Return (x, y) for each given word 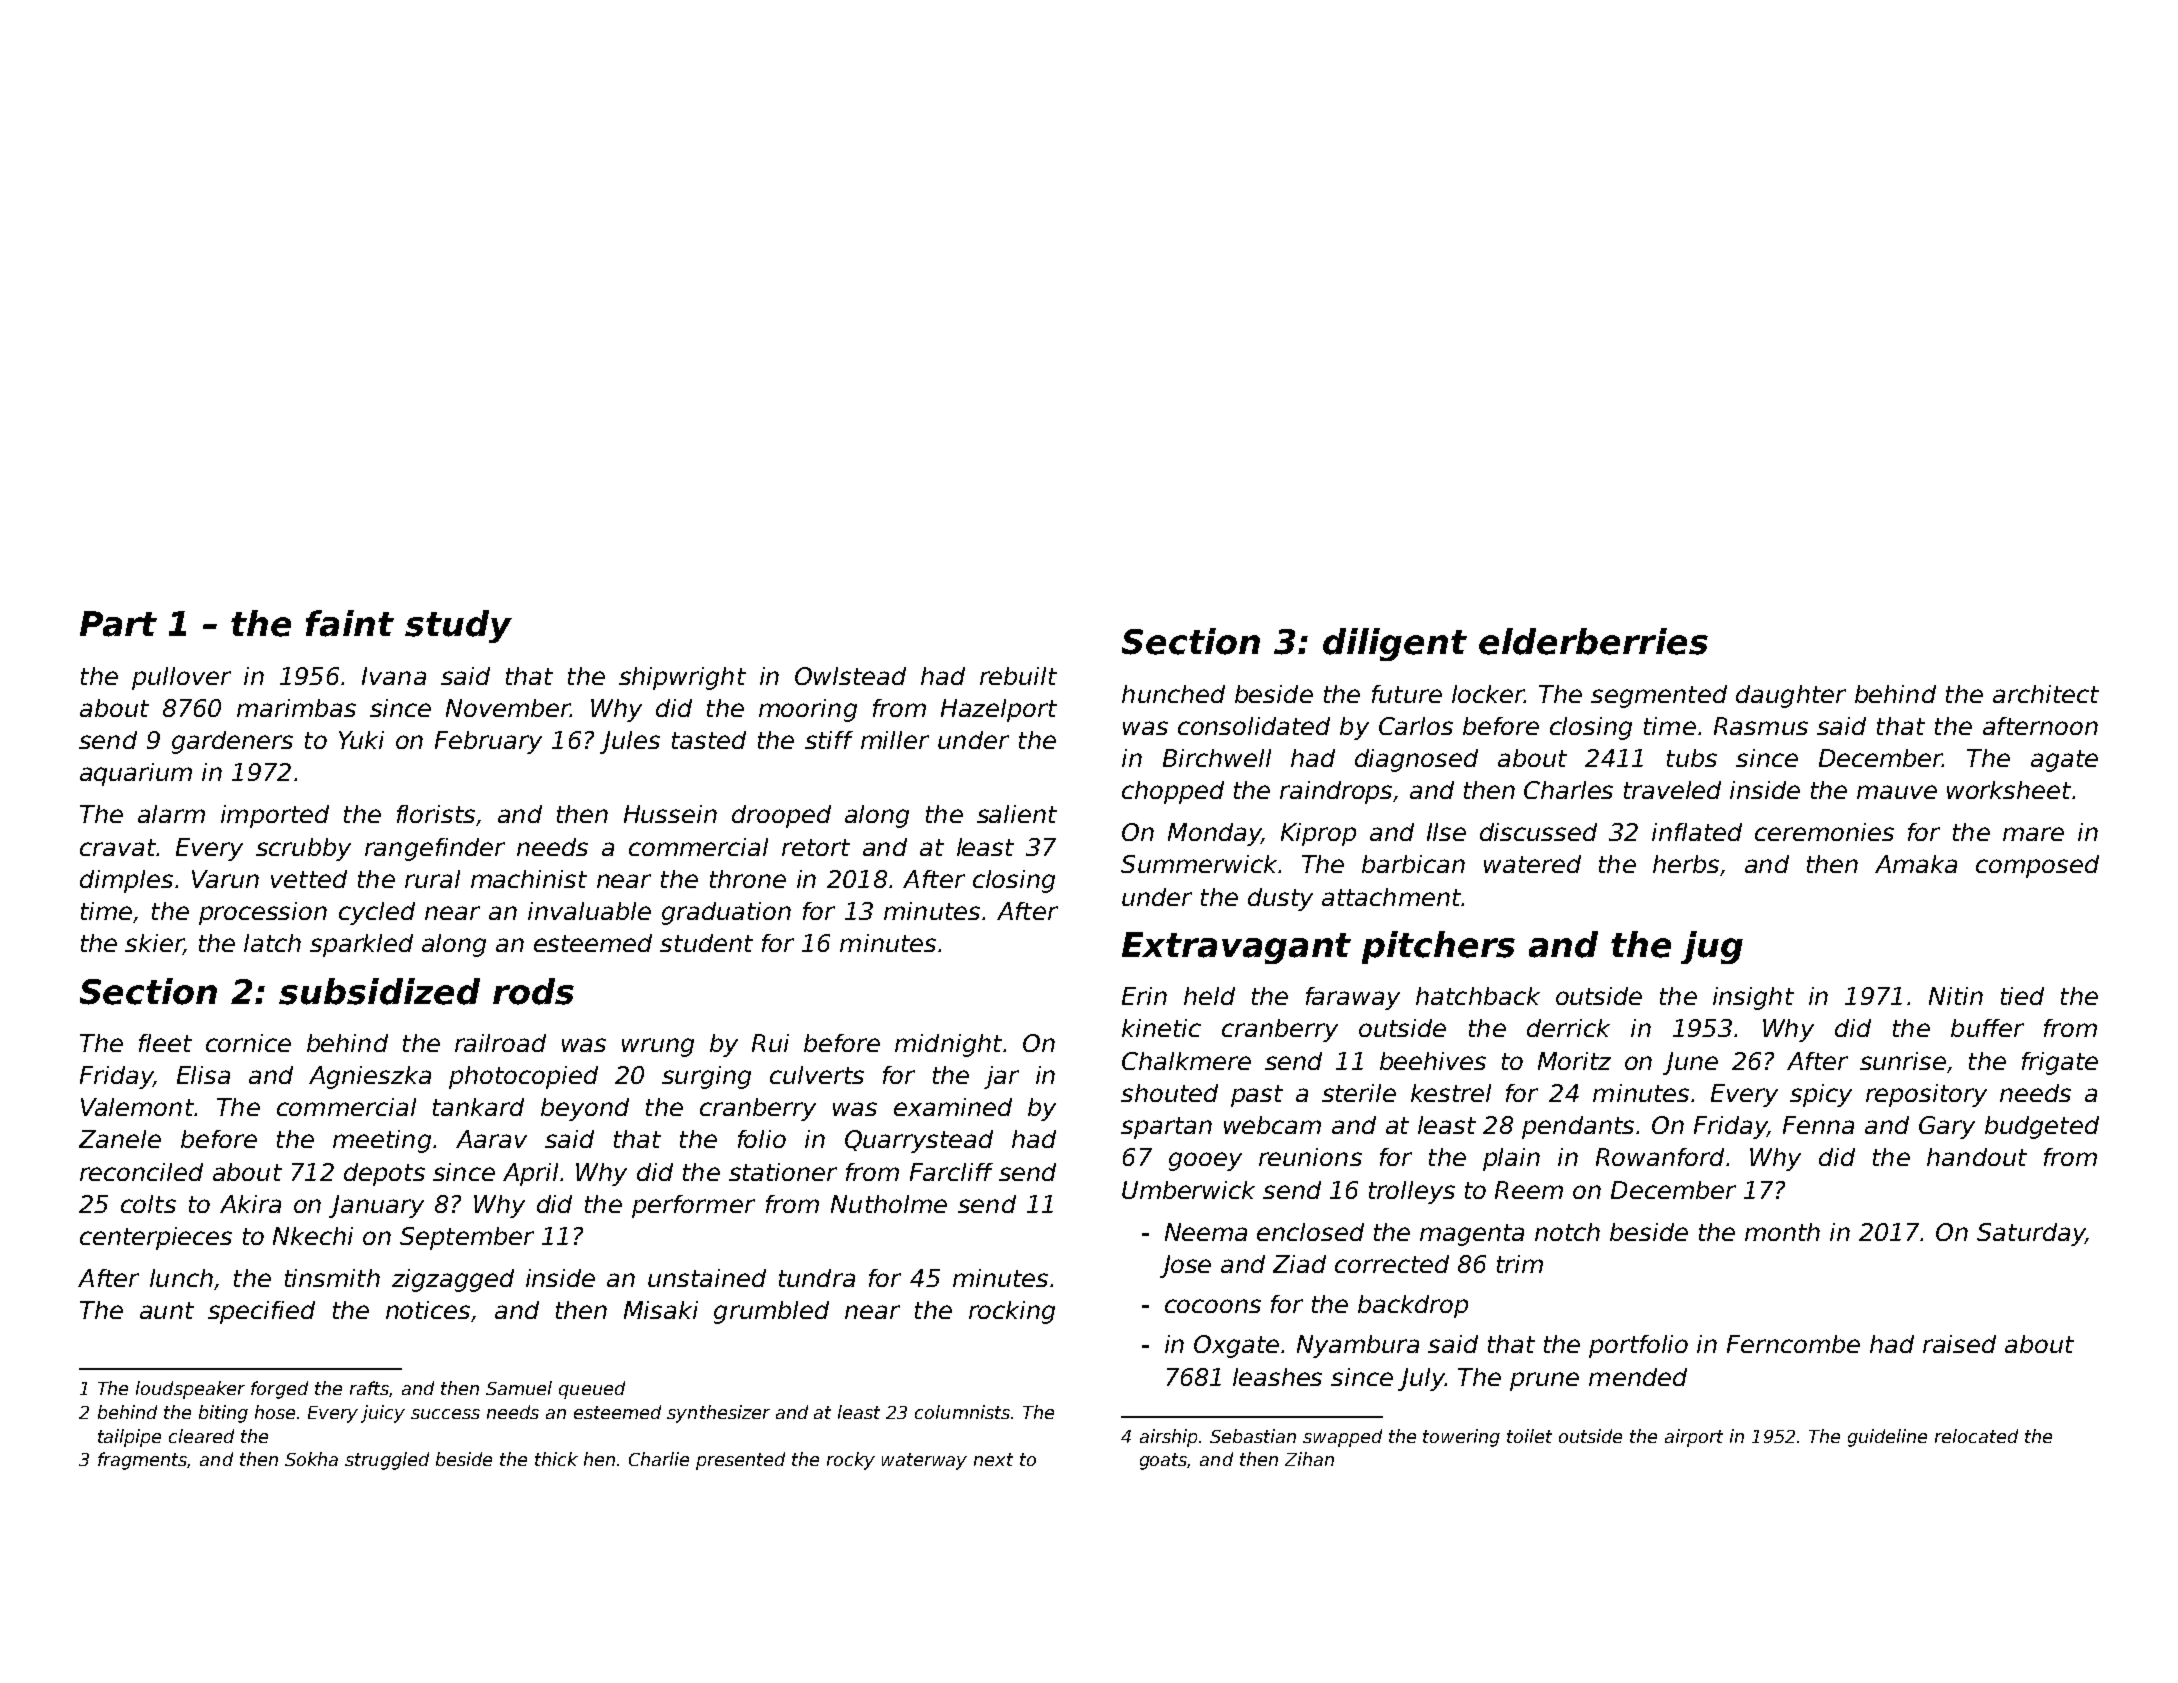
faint (350, 623)
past (1257, 1096)
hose (275, 1412)
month (1782, 1232)
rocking (1012, 1312)
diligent (1395, 644)
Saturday (2031, 1234)
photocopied (523, 1077)
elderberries (1593, 641)
